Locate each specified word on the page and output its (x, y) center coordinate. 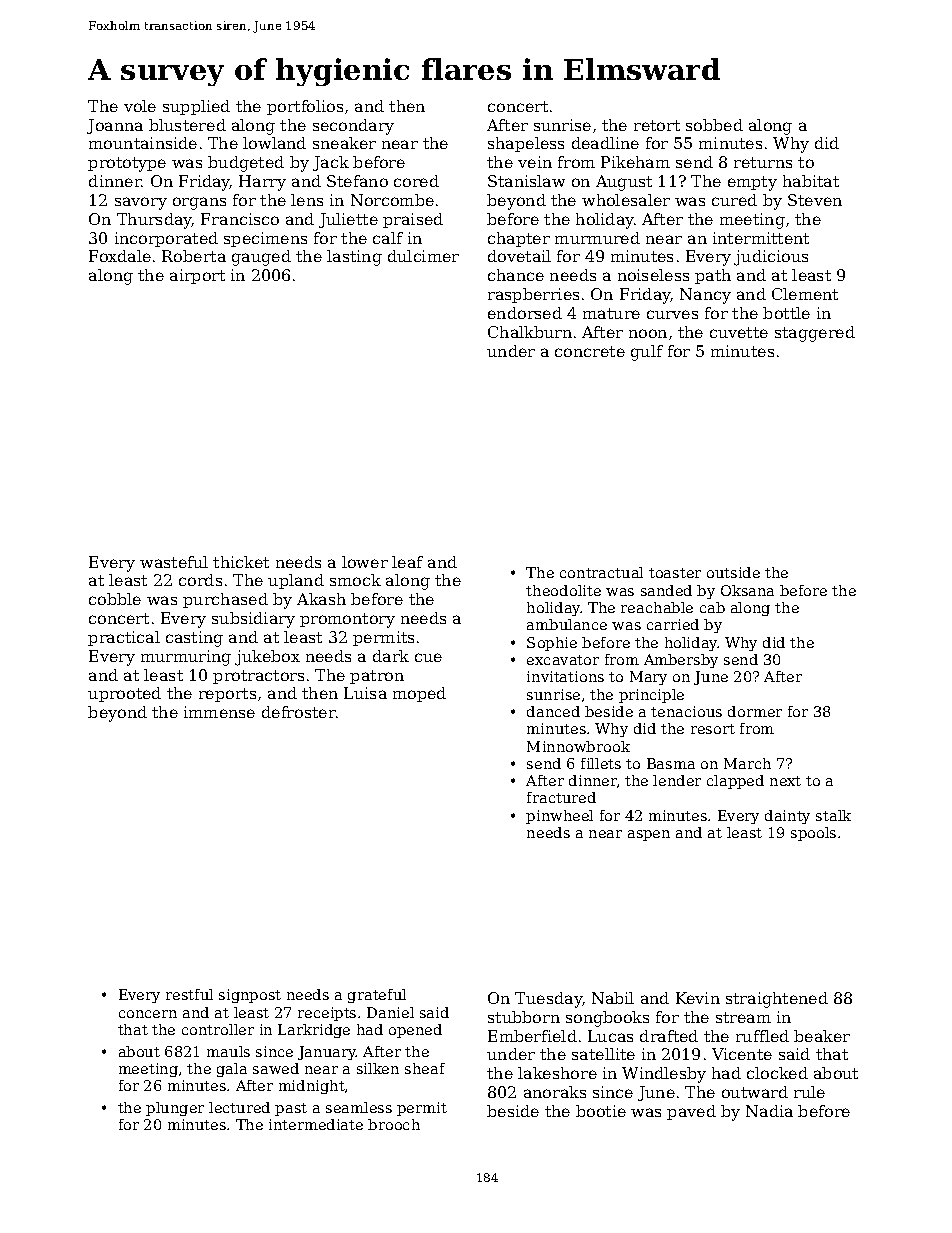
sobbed (714, 125)
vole (140, 106)
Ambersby (681, 661)
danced (553, 711)
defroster (299, 712)
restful (189, 994)
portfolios (305, 107)
